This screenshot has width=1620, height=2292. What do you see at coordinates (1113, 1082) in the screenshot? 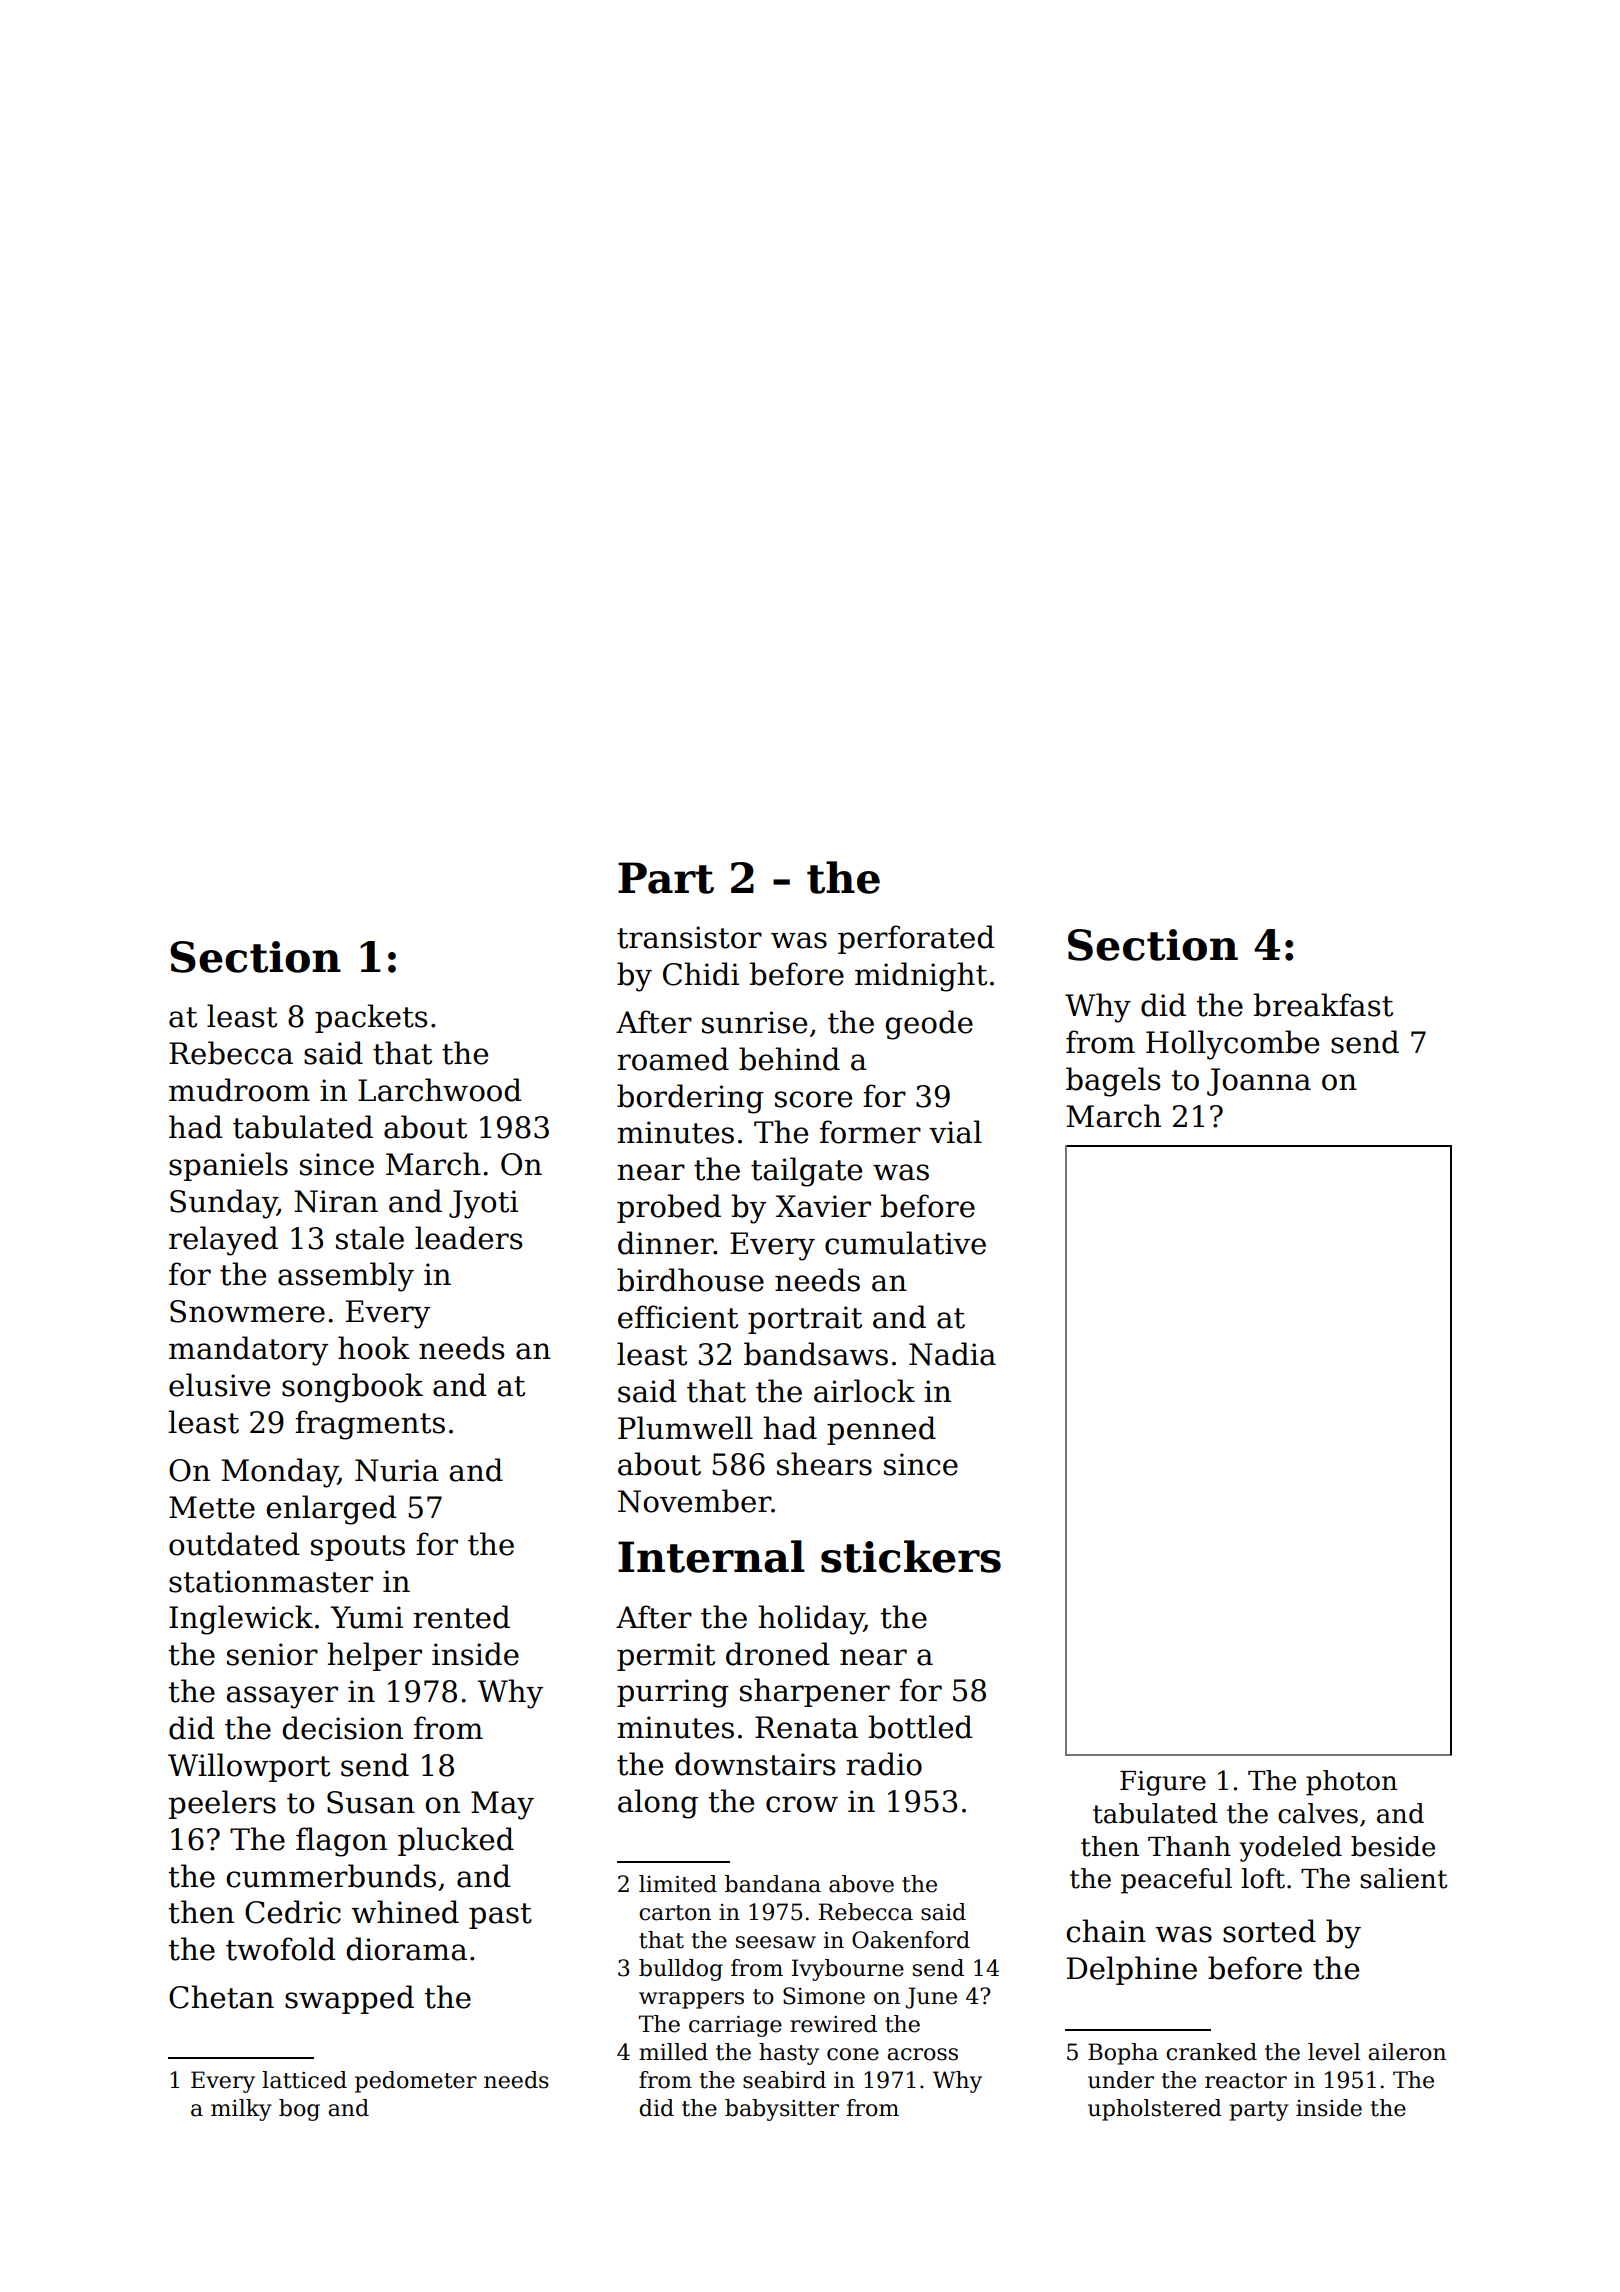
I see `bagels` at bounding box center [1113, 1082].
